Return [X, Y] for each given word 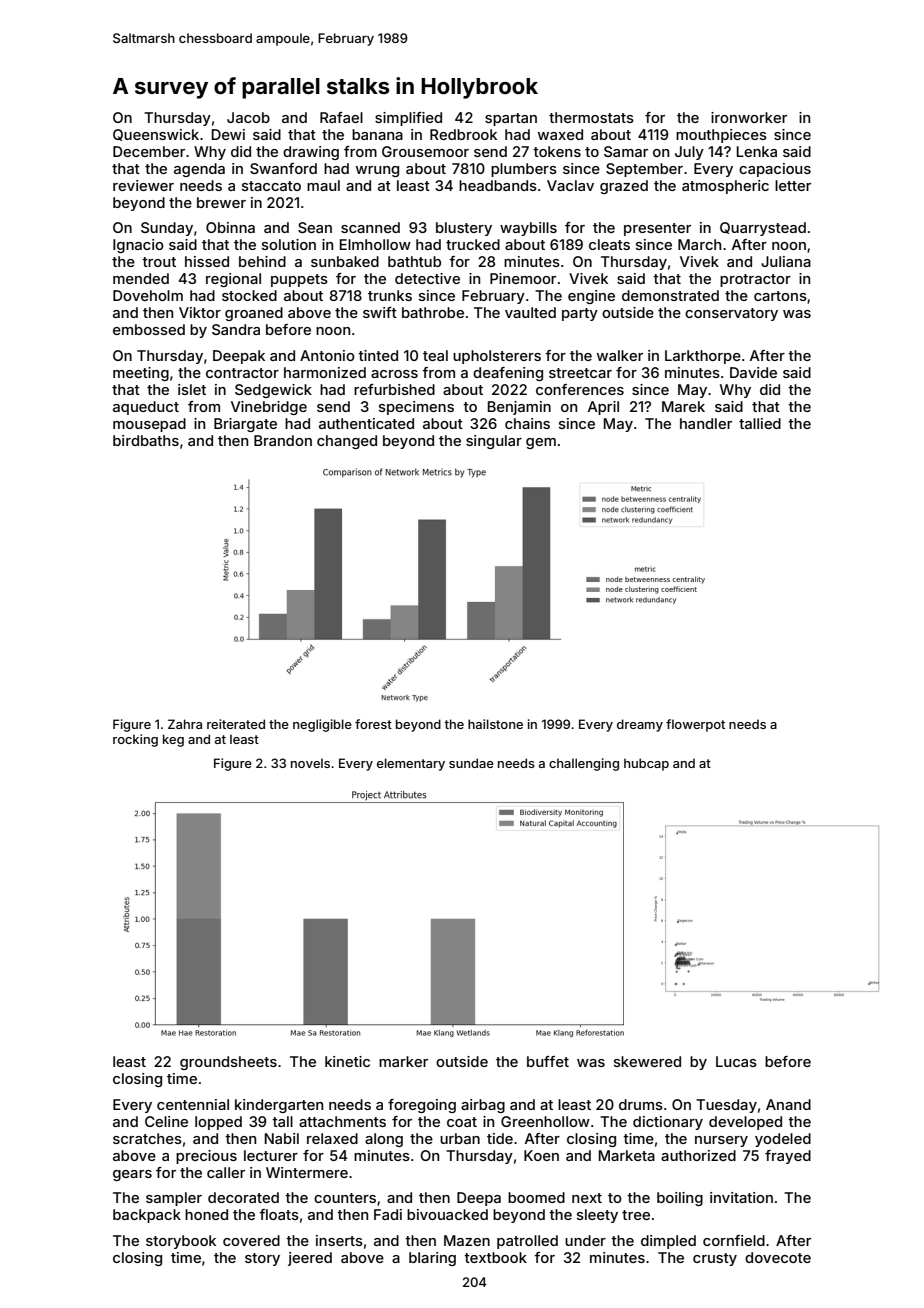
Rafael [341, 117]
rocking [135, 740]
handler [706, 423]
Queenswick [156, 135]
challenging [584, 764]
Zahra [185, 724]
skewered [647, 1061]
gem [541, 443]
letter [793, 185]
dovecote [778, 1257]
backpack [147, 1216]
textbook [495, 1257]
